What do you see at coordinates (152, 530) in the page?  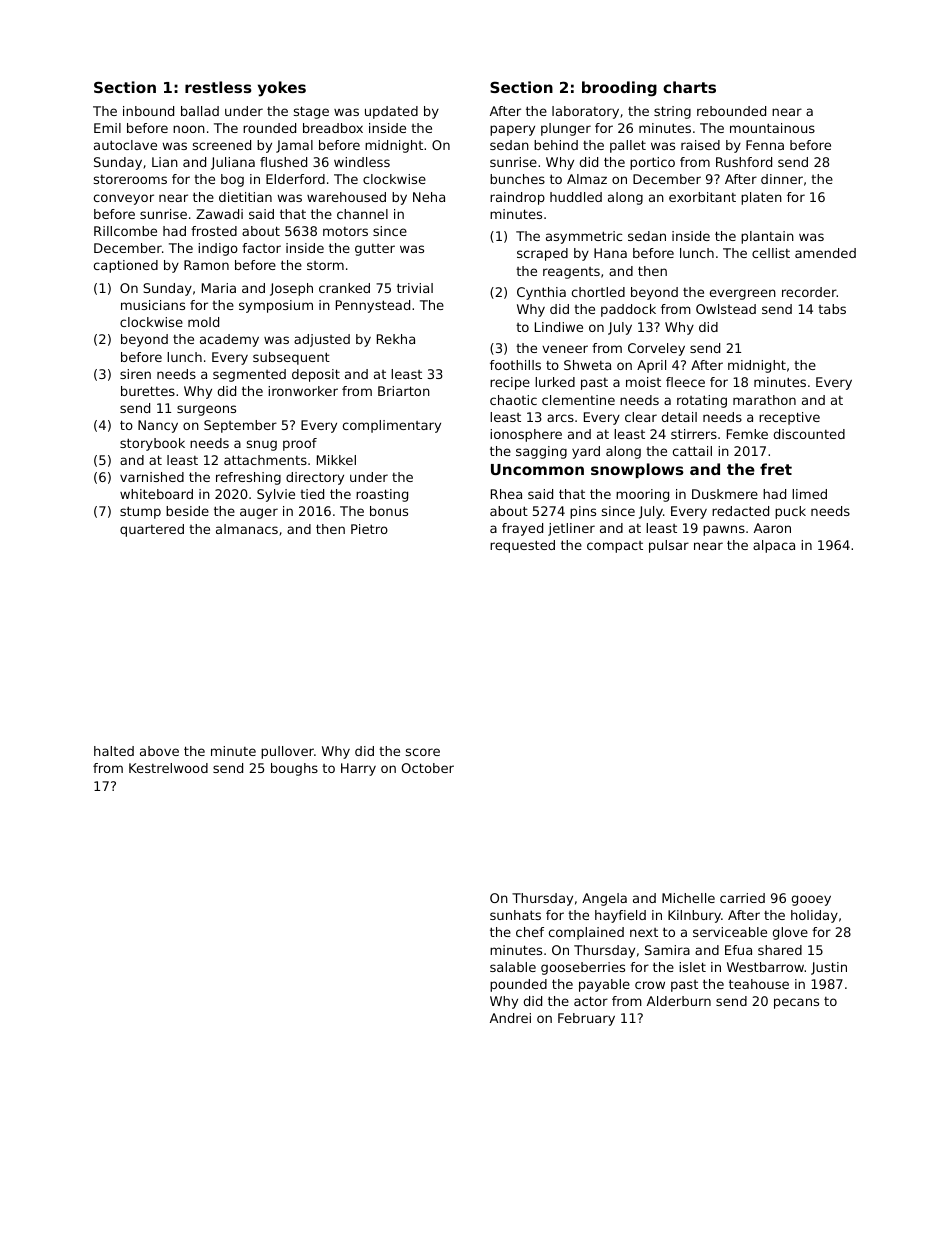 I see `quartered` at bounding box center [152, 530].
